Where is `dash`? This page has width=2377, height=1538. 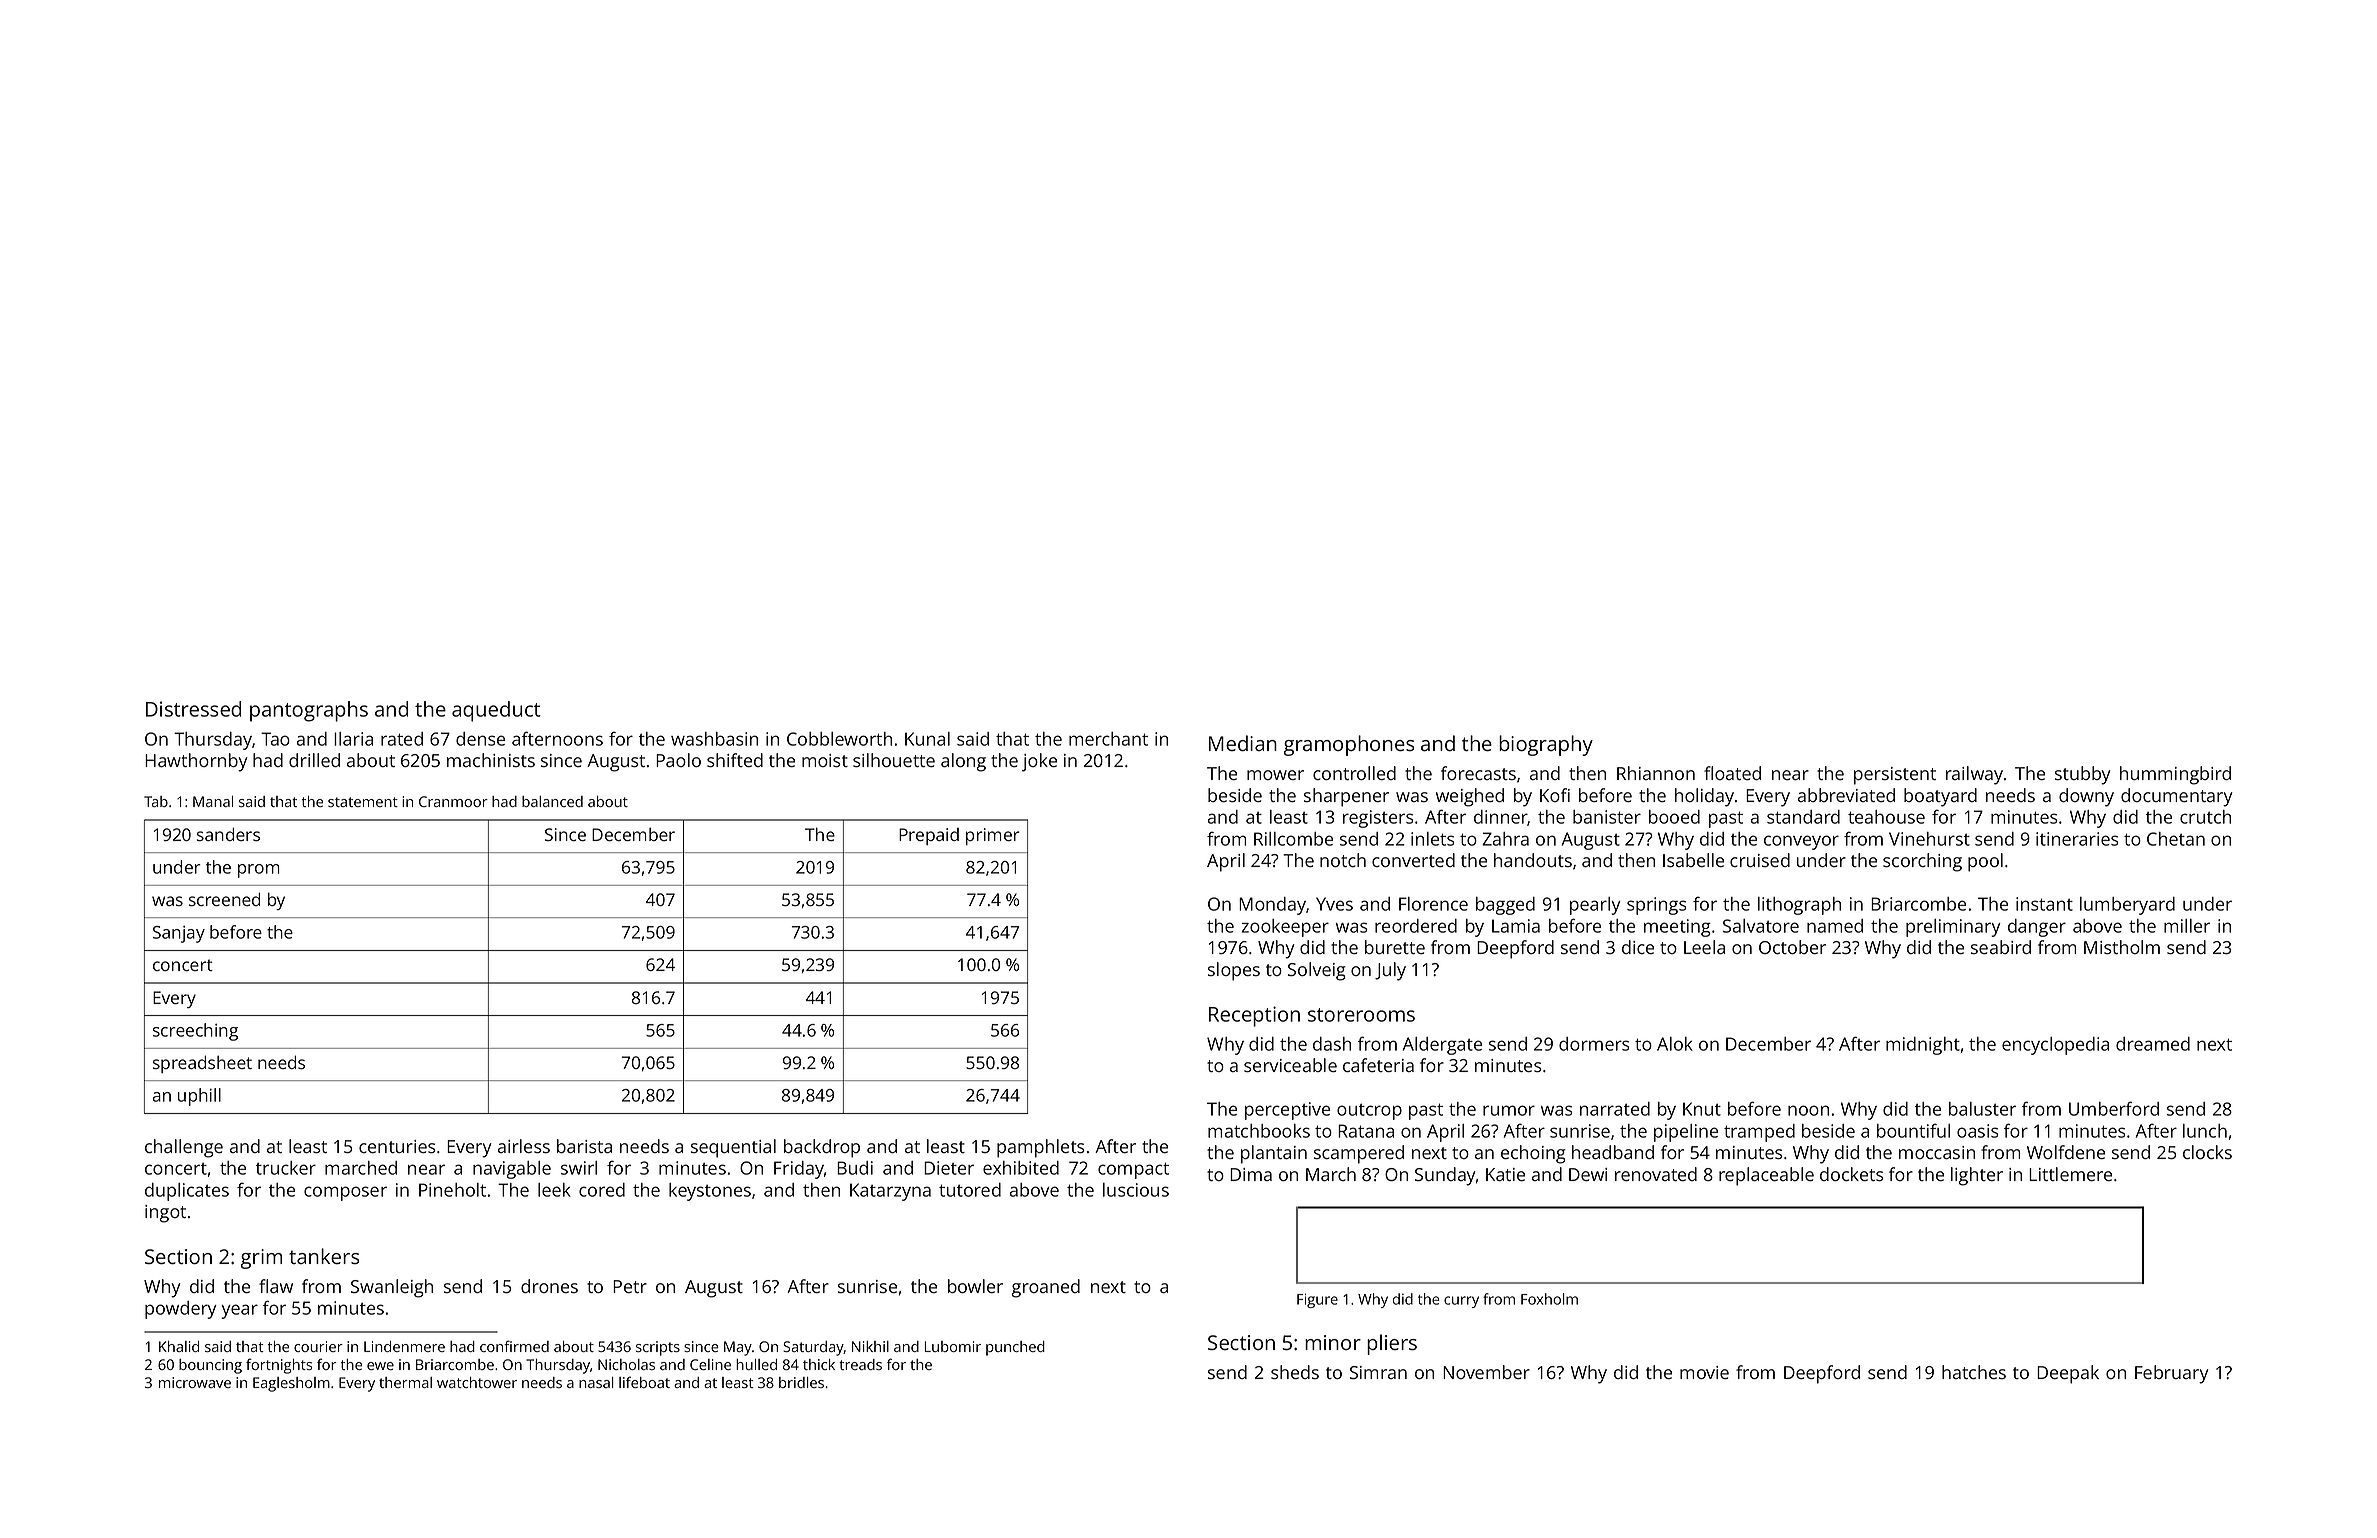 dash is located at coordinates (1332, 1044).
